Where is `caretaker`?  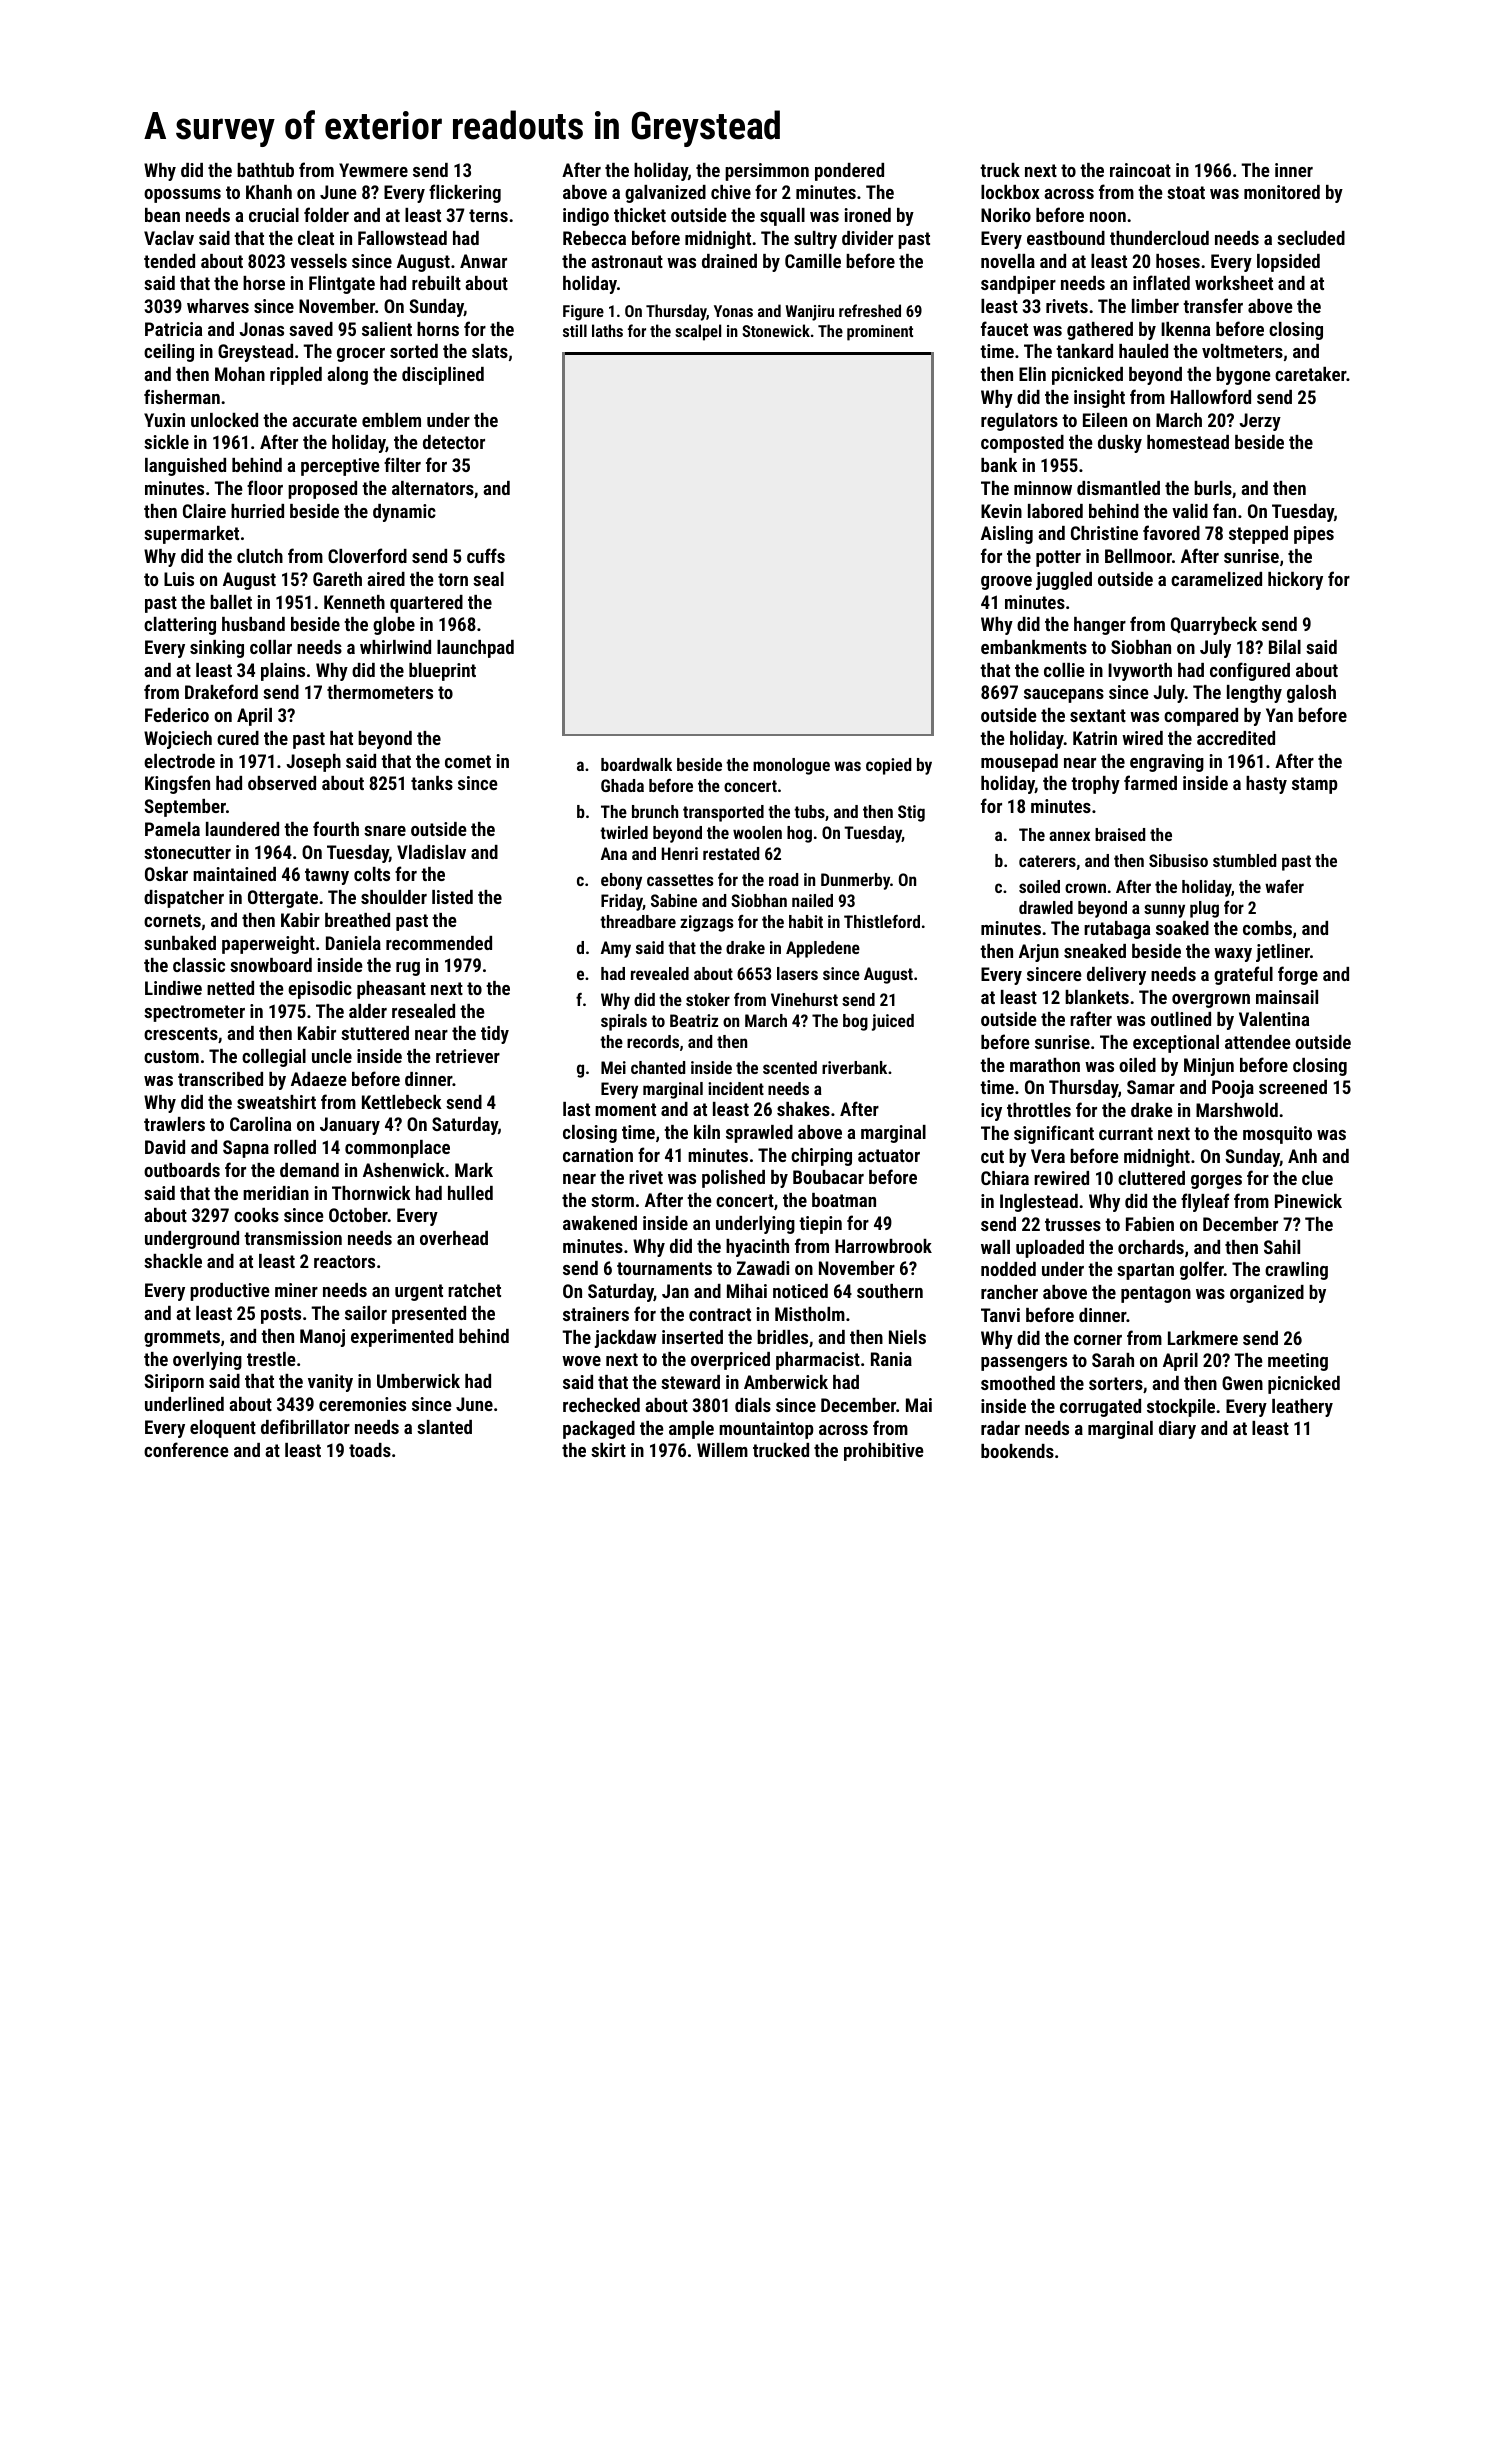
caretaker is located at coordinates (1311, 374).
